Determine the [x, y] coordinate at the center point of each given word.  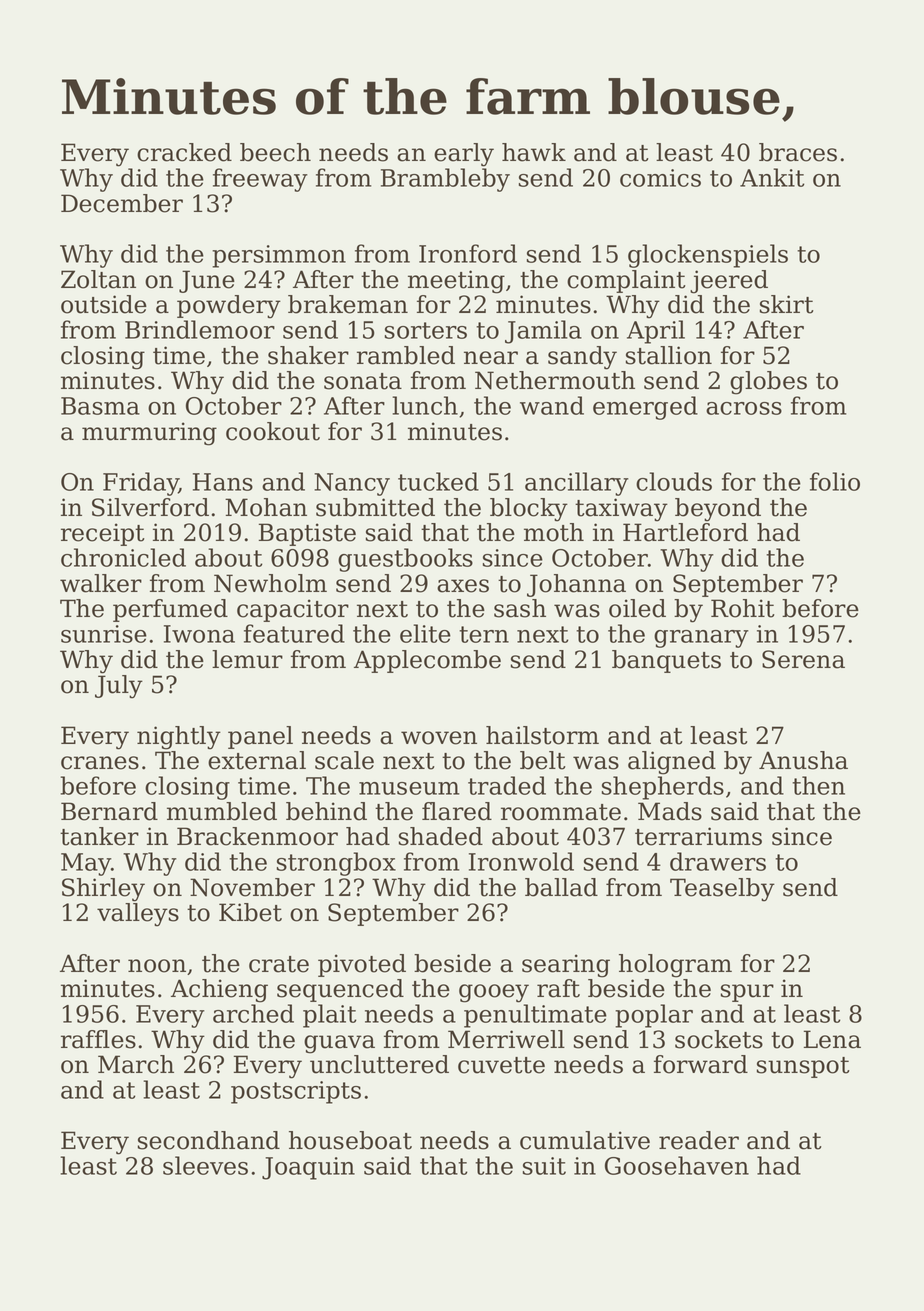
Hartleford [685, 532]
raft [558, 988]
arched [253, 1013]
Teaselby [722, 890]
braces [798, 152]
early [464, 155]
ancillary [577, 484]
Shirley [103, 890]
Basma [100, 406]
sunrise [104, 634]
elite [425, 633]
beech [275, 152]
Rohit [743, 608]
